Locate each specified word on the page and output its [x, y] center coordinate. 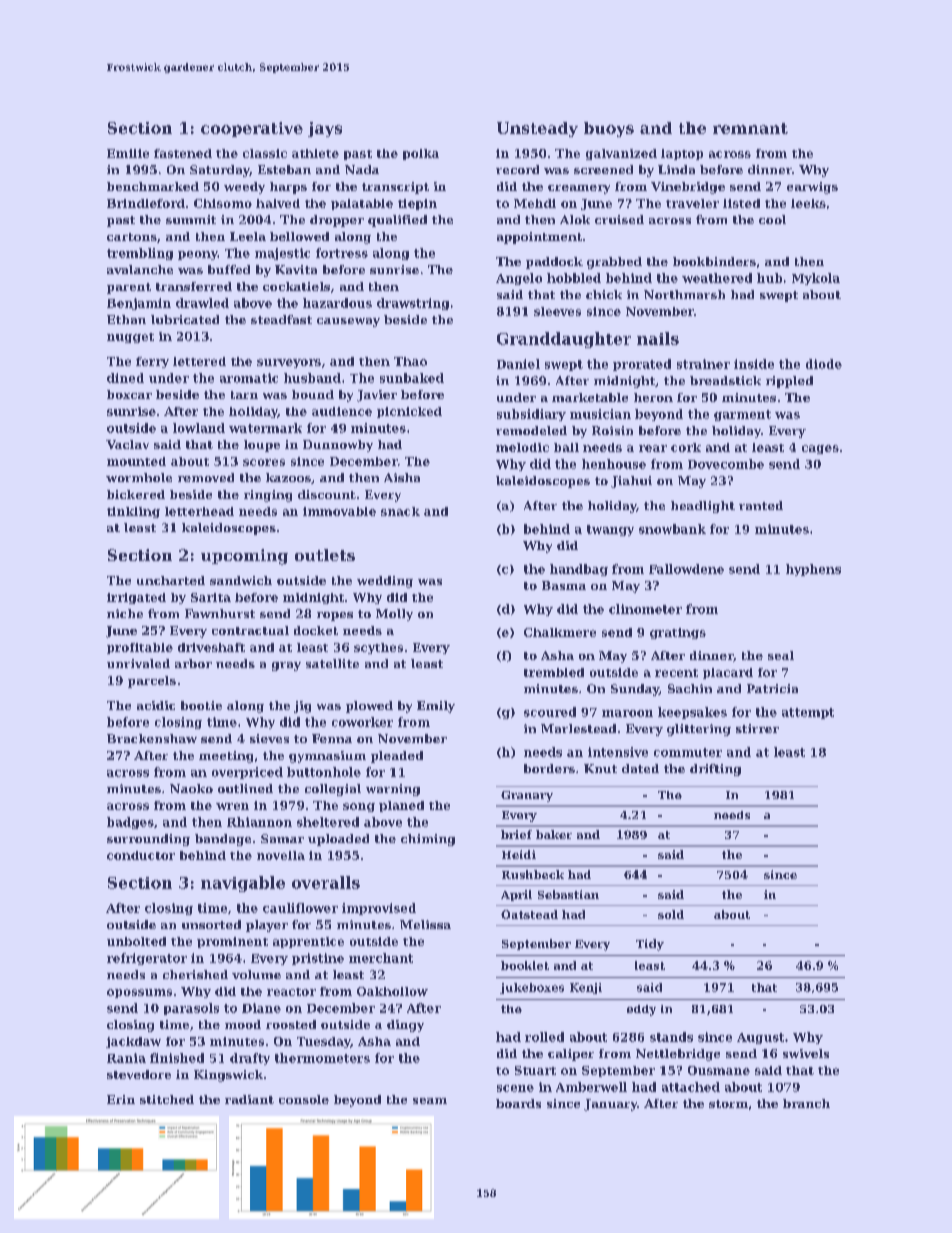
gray [286, 666]
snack [400, 511]
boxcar [129, 394]
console [304, 1099]
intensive [618, 752]
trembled [554, 672]
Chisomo [223, 203]
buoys [609, 129]
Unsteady [537, 129]
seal [781, 655]
